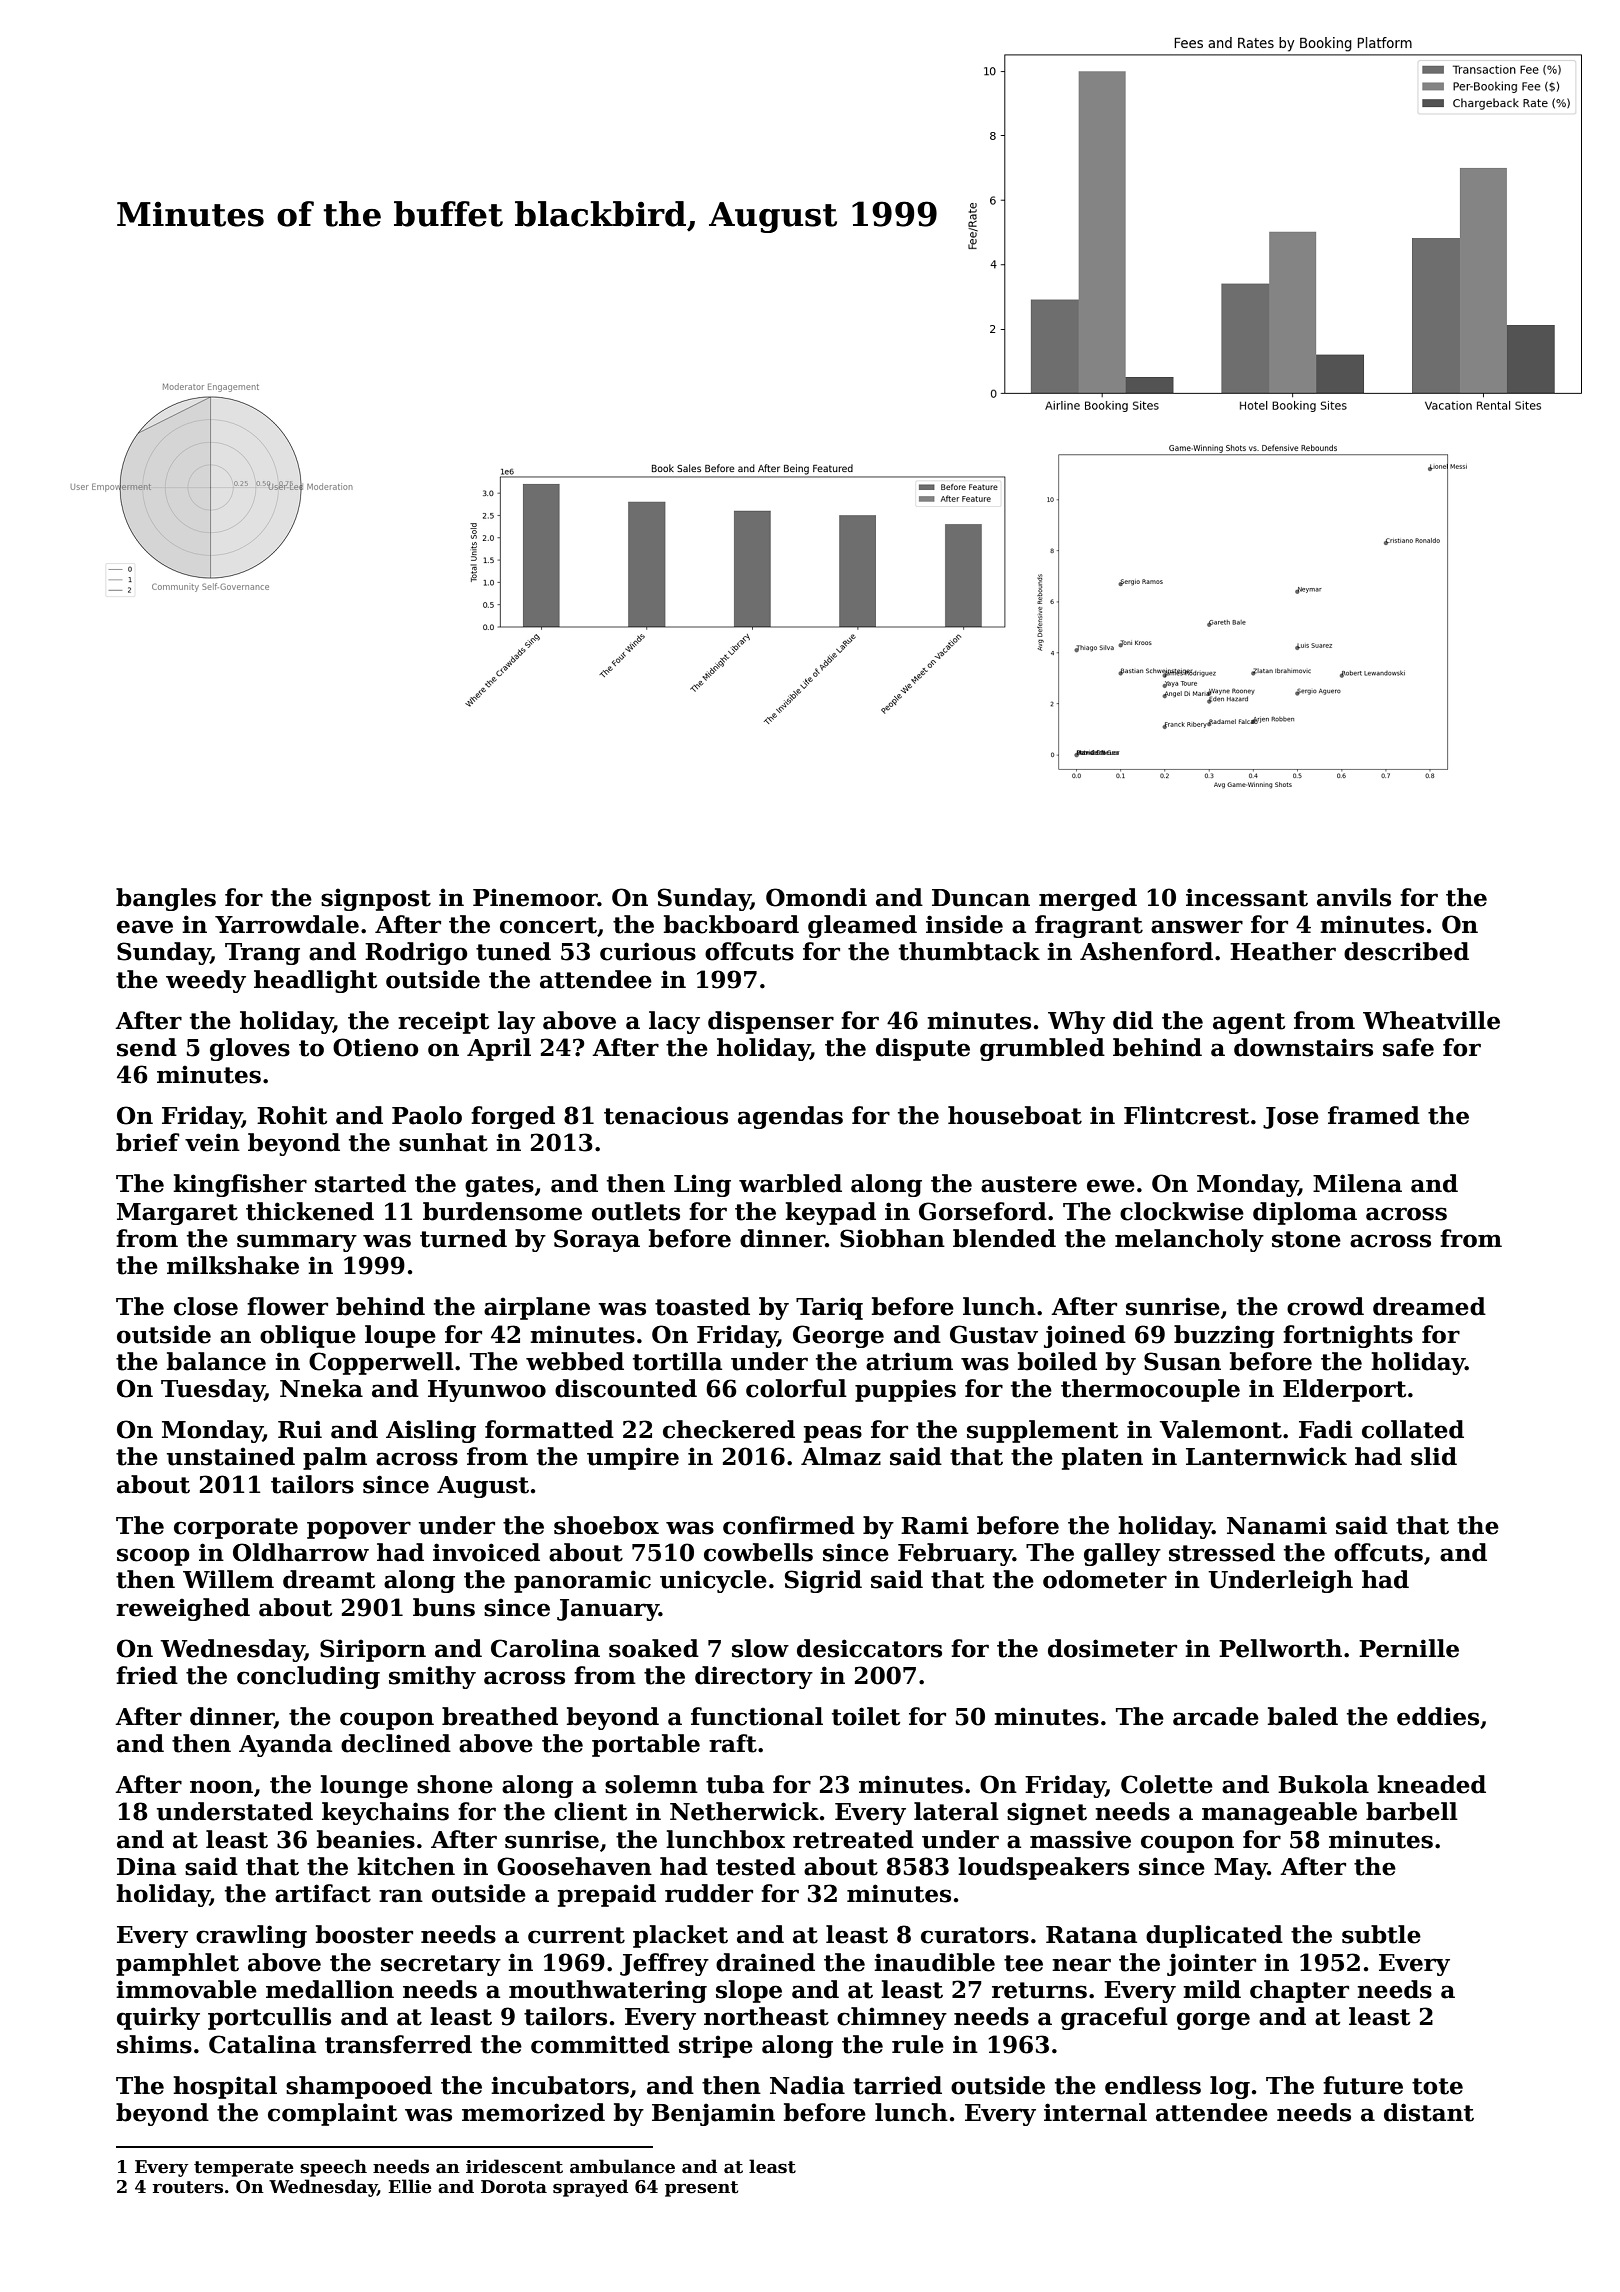  I want to click on desiccators, so click(869, 1648).
